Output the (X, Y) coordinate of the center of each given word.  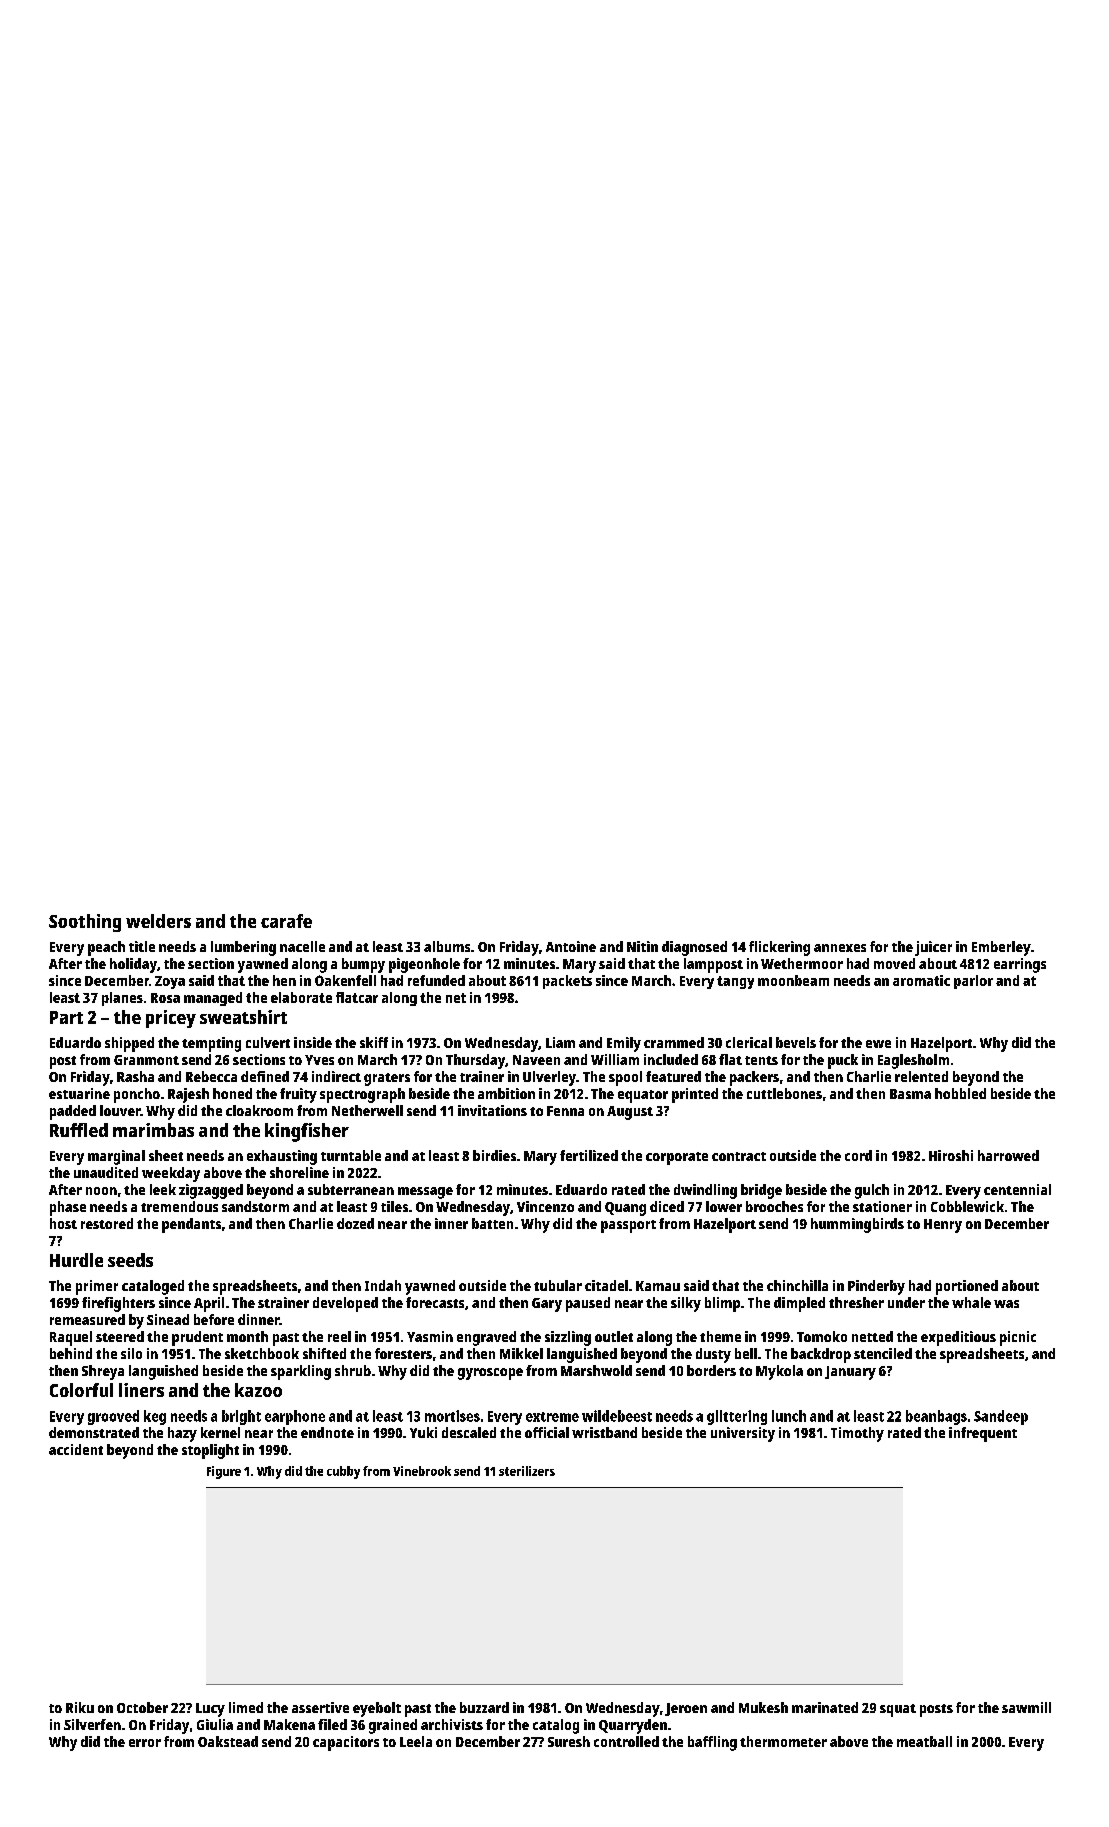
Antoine (571, 946)
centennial (1017, 1189)
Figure (224, 1472)
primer (97, 1287)
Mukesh (763, 1707)
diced (667, 1206)
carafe (286, 921)
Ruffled (79, 1130)
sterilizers (527, 1471)
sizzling (568, 1338)
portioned (967, 1287)
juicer (933, 948)
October (142, 1707)
